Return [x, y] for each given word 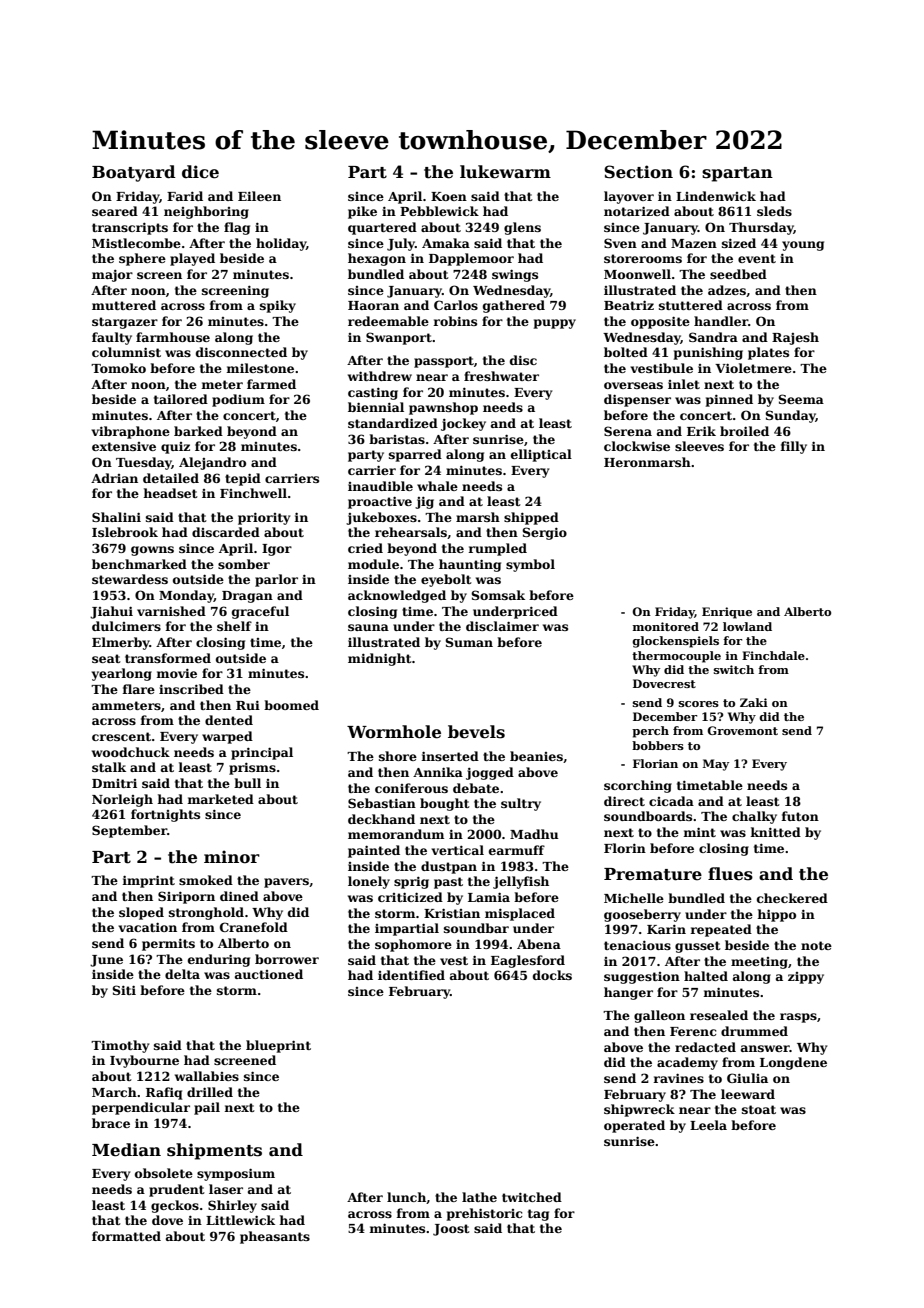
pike [362, 212]
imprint [148, 881]
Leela [708, 1125]
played [192, 259]
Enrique [727, 613]
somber [244, 564]
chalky [754, 817]
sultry [521, 804]
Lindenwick [716, 196]
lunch [406, 1197]
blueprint [278, 1046]
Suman [469, 642]
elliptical [541, 455]
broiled [744, 431]
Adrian [114, 478]
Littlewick [240, 1220]
